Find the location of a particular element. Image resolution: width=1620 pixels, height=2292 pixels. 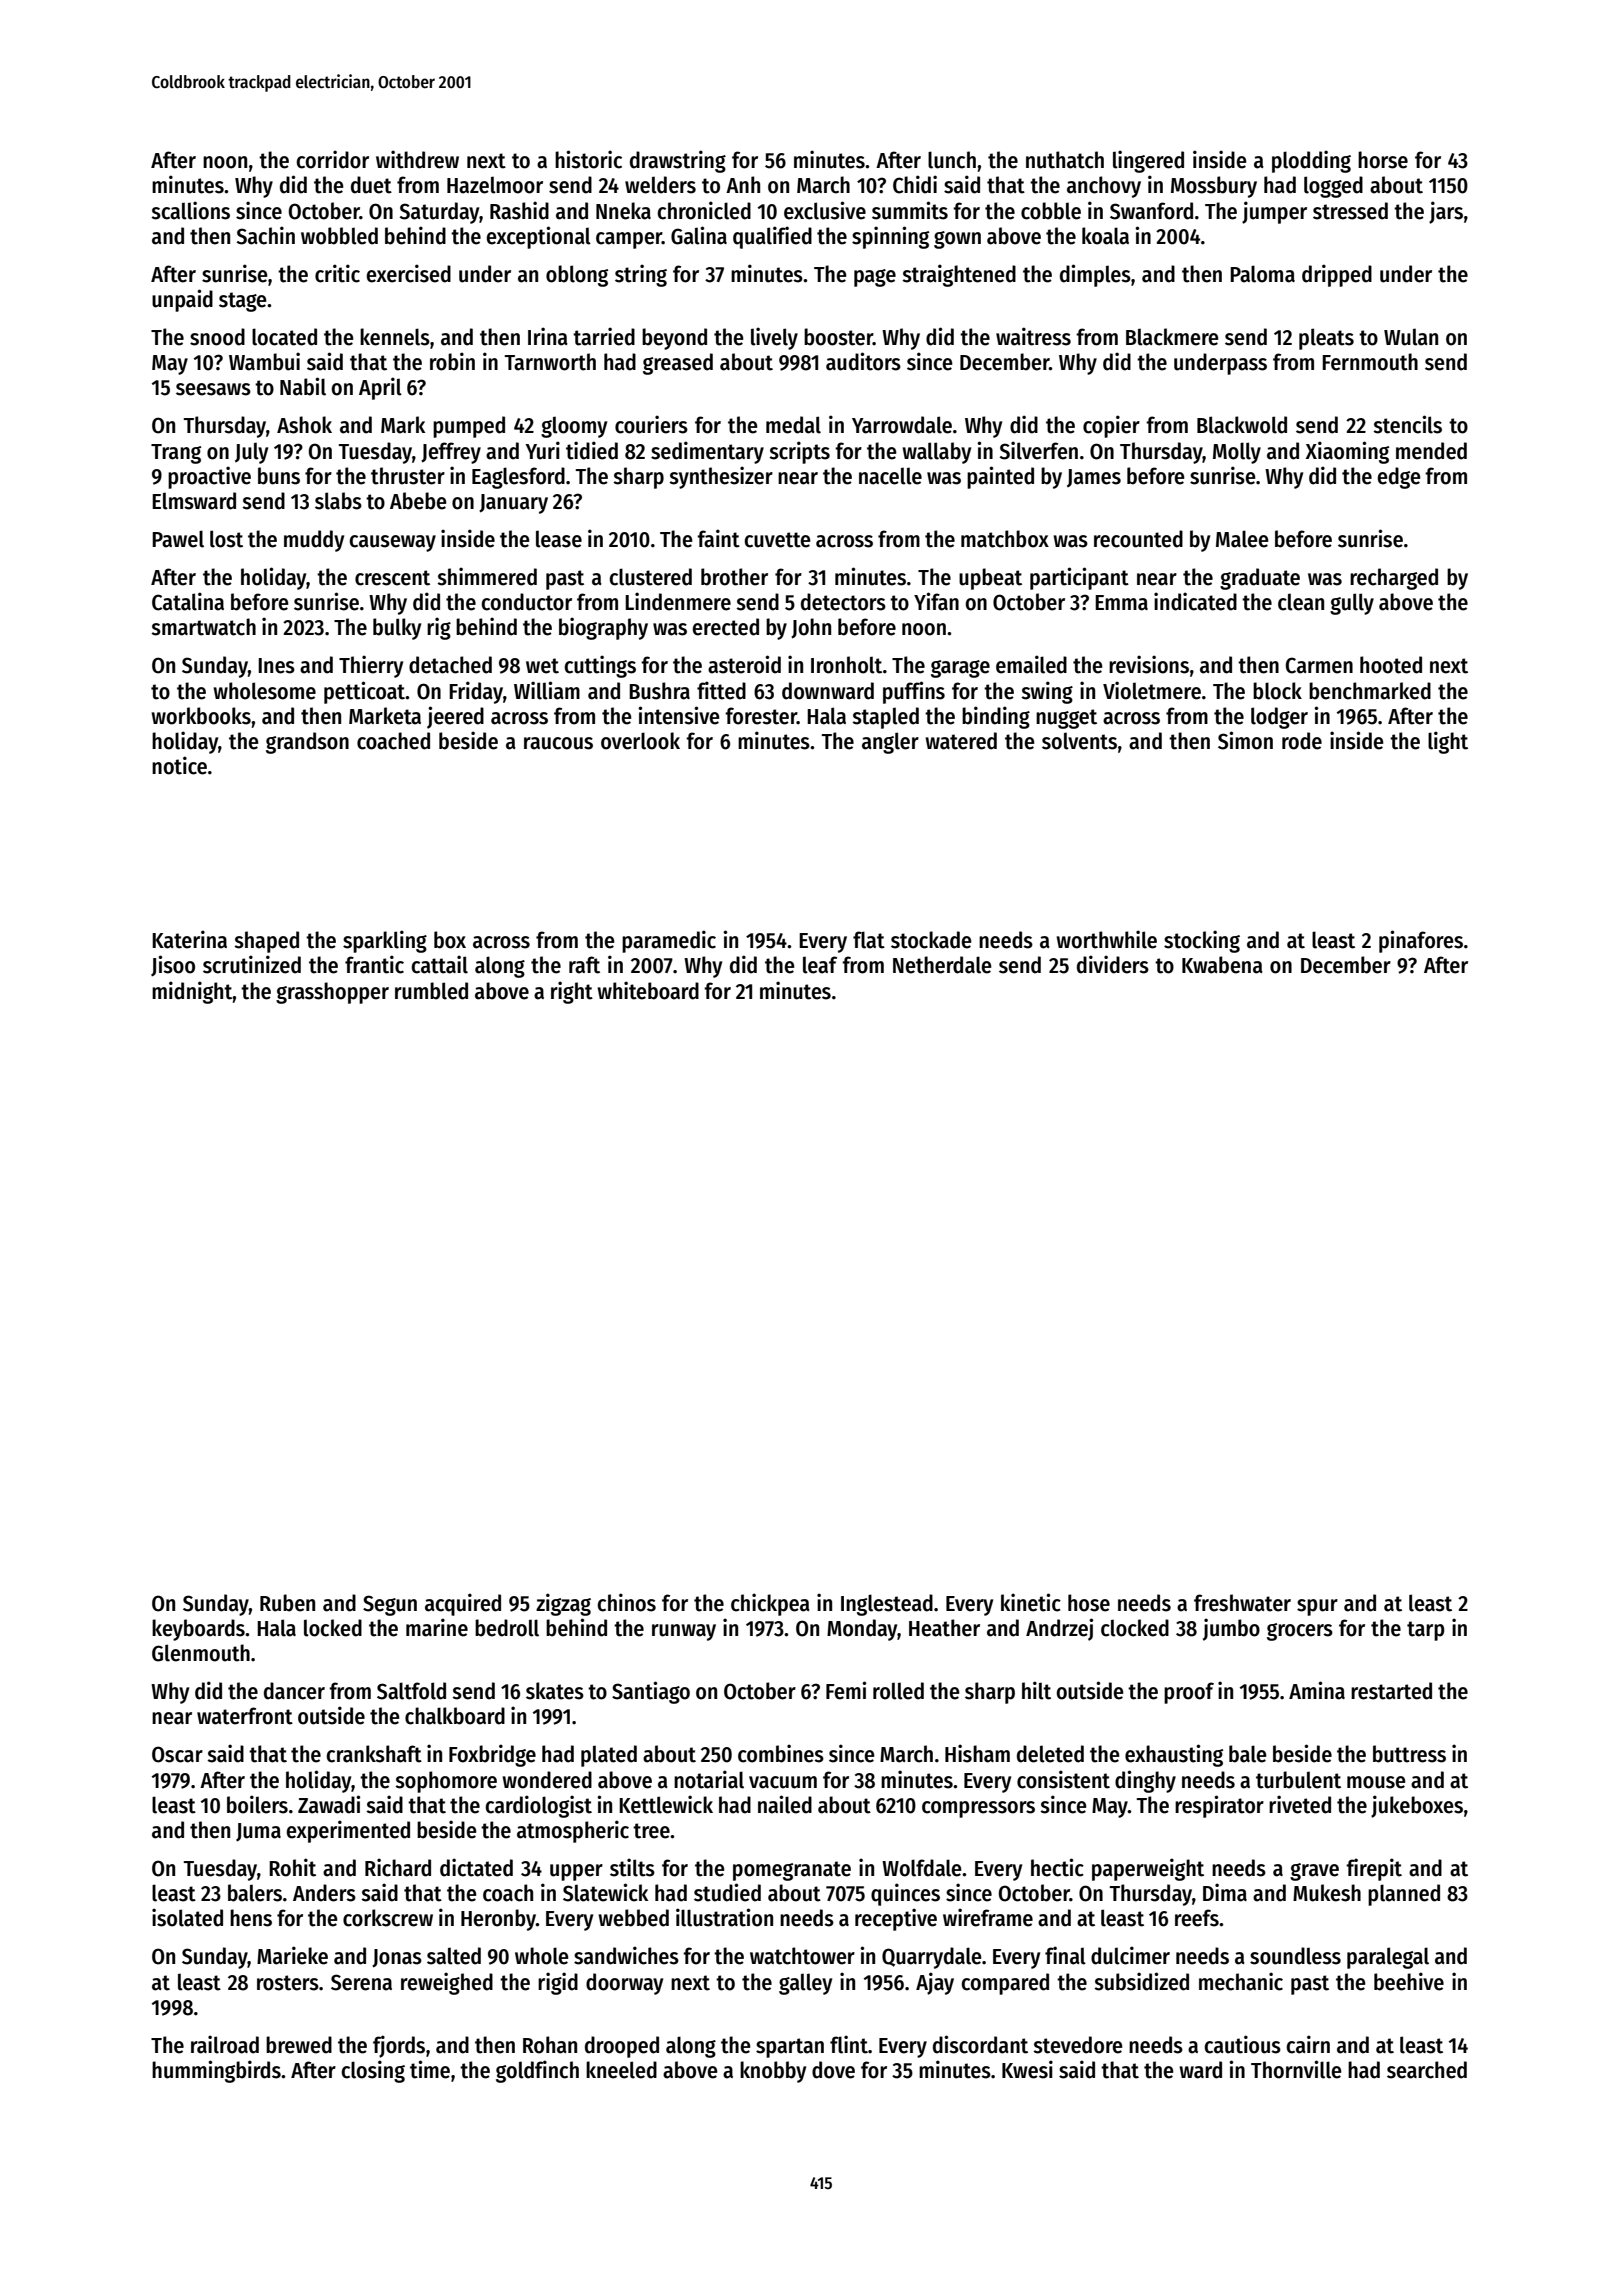

whiteboard is located at coordinates (648, 990).
